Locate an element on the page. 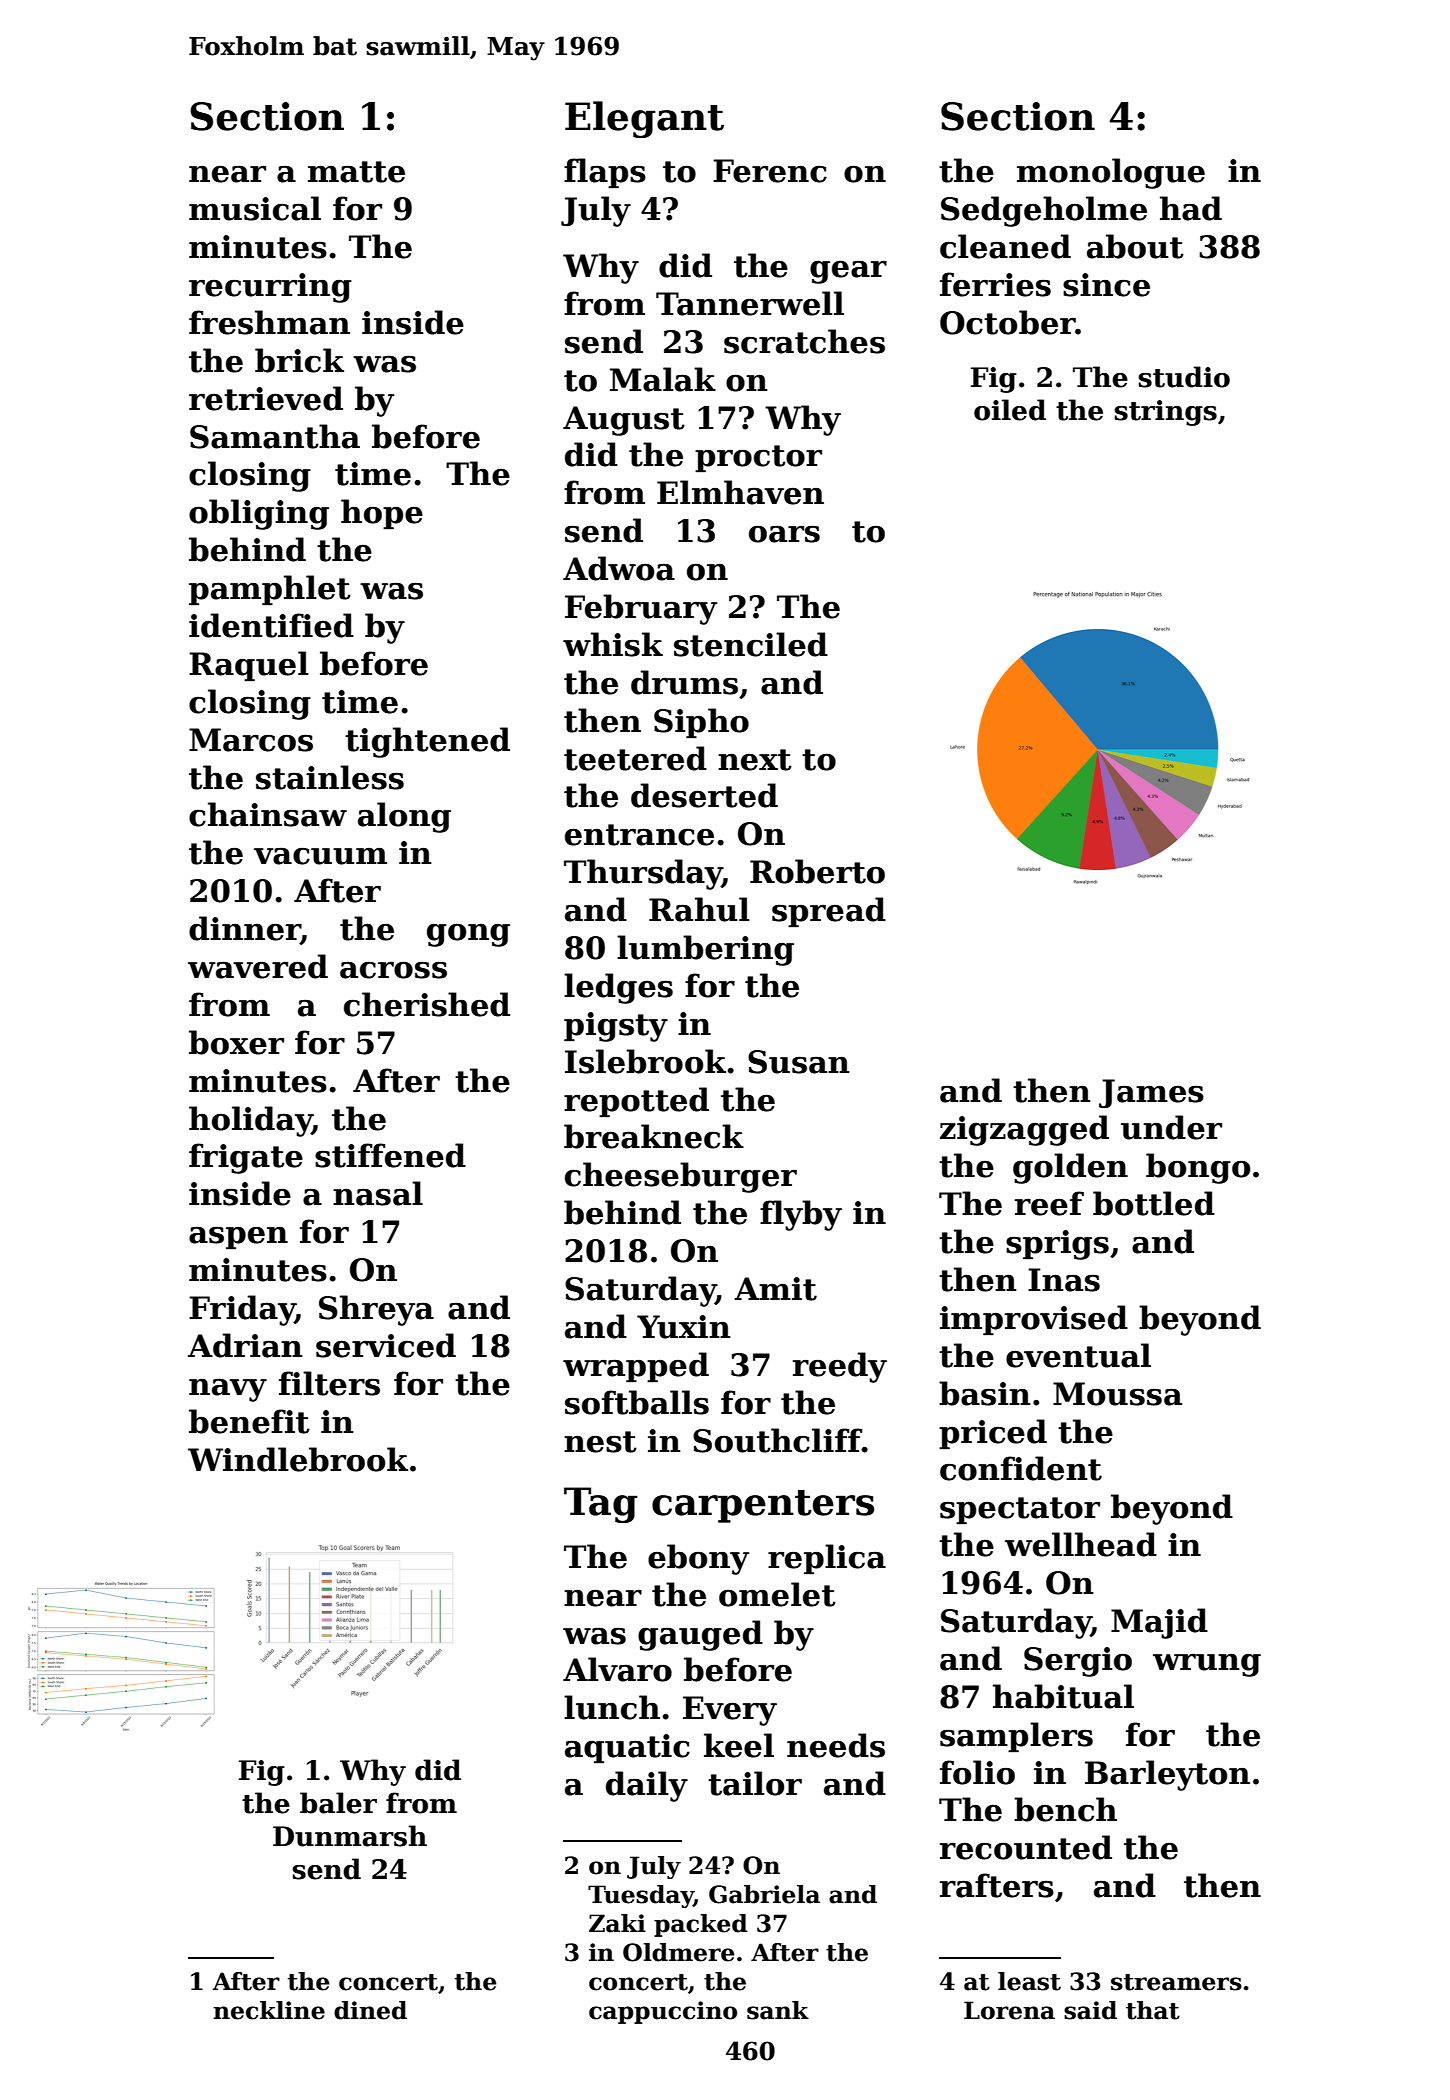  dined is located at coordinates (370, 2010).
